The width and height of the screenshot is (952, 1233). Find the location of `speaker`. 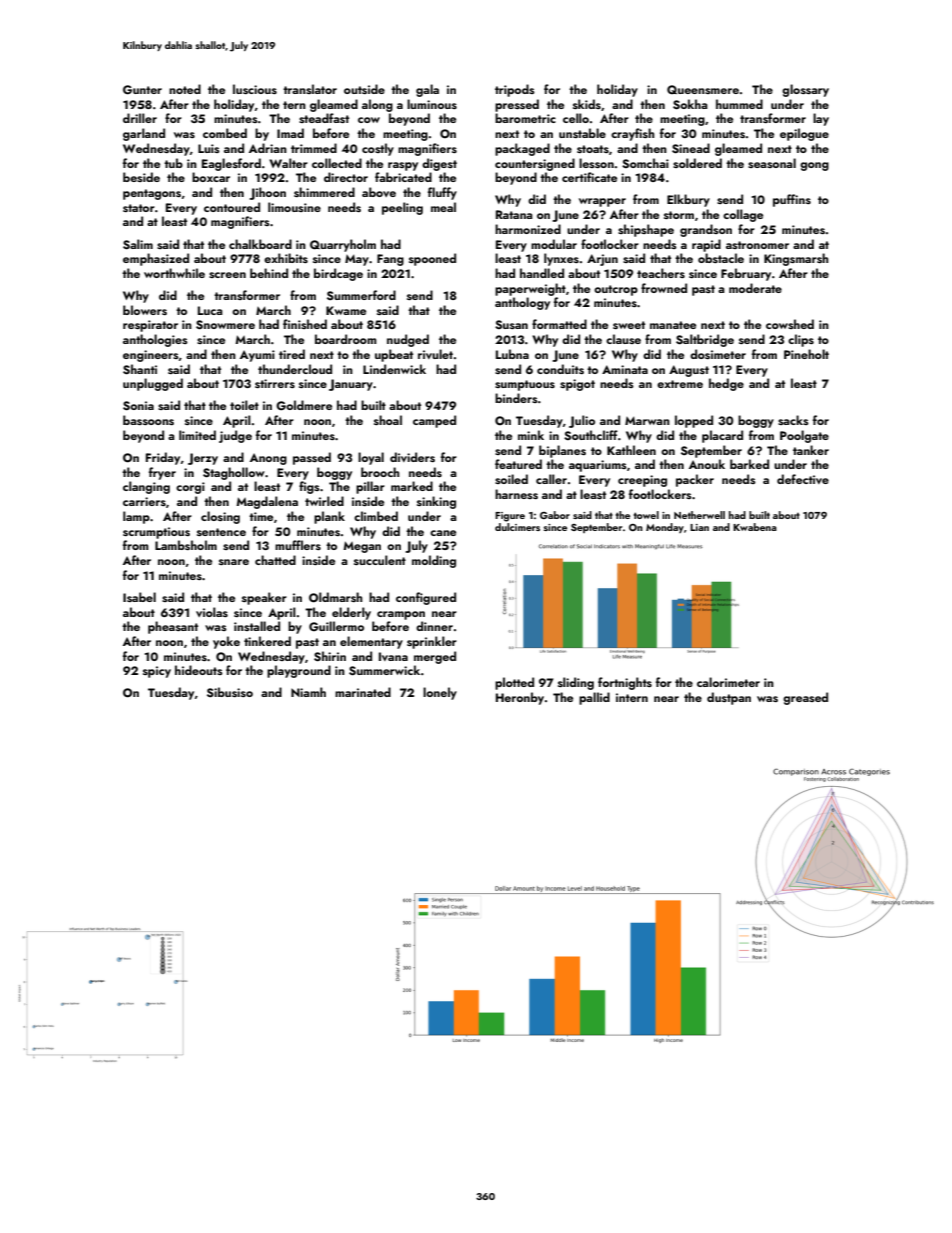

speaker is located at coordinates (264, 598).
